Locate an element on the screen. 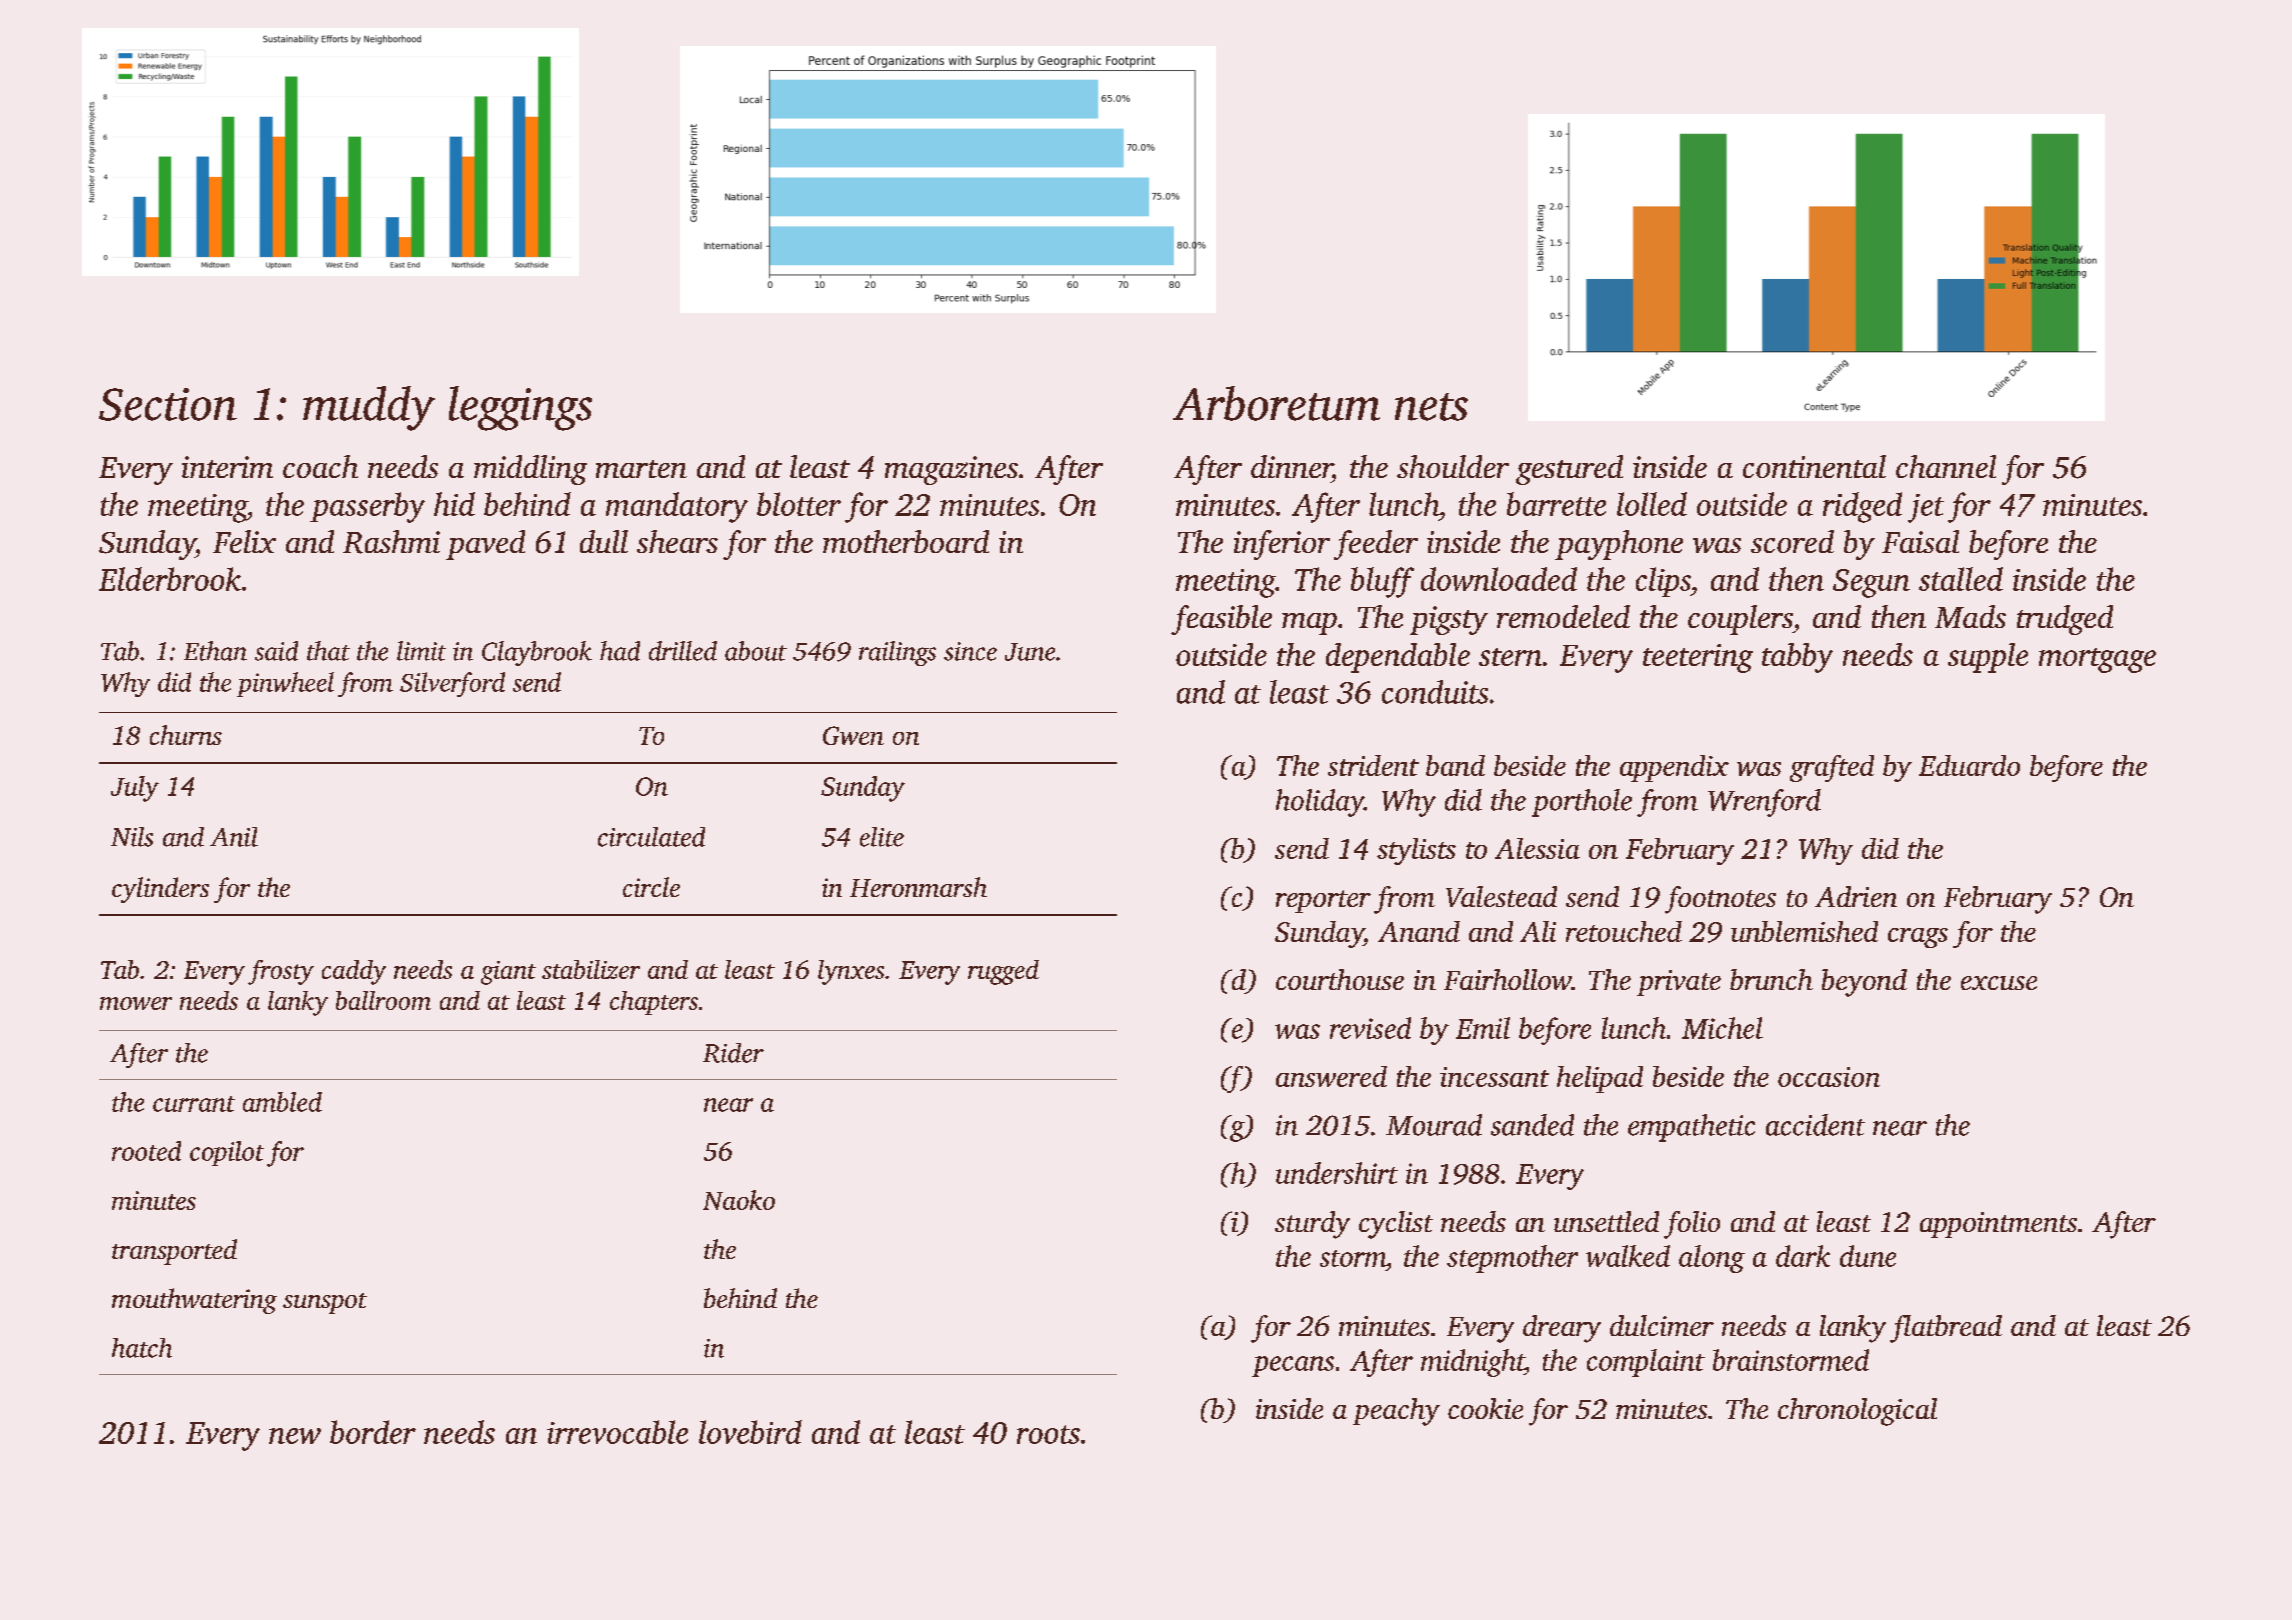 The image size is (2292, 1620). Heronmarsh is located at coordinates (918, 887).
